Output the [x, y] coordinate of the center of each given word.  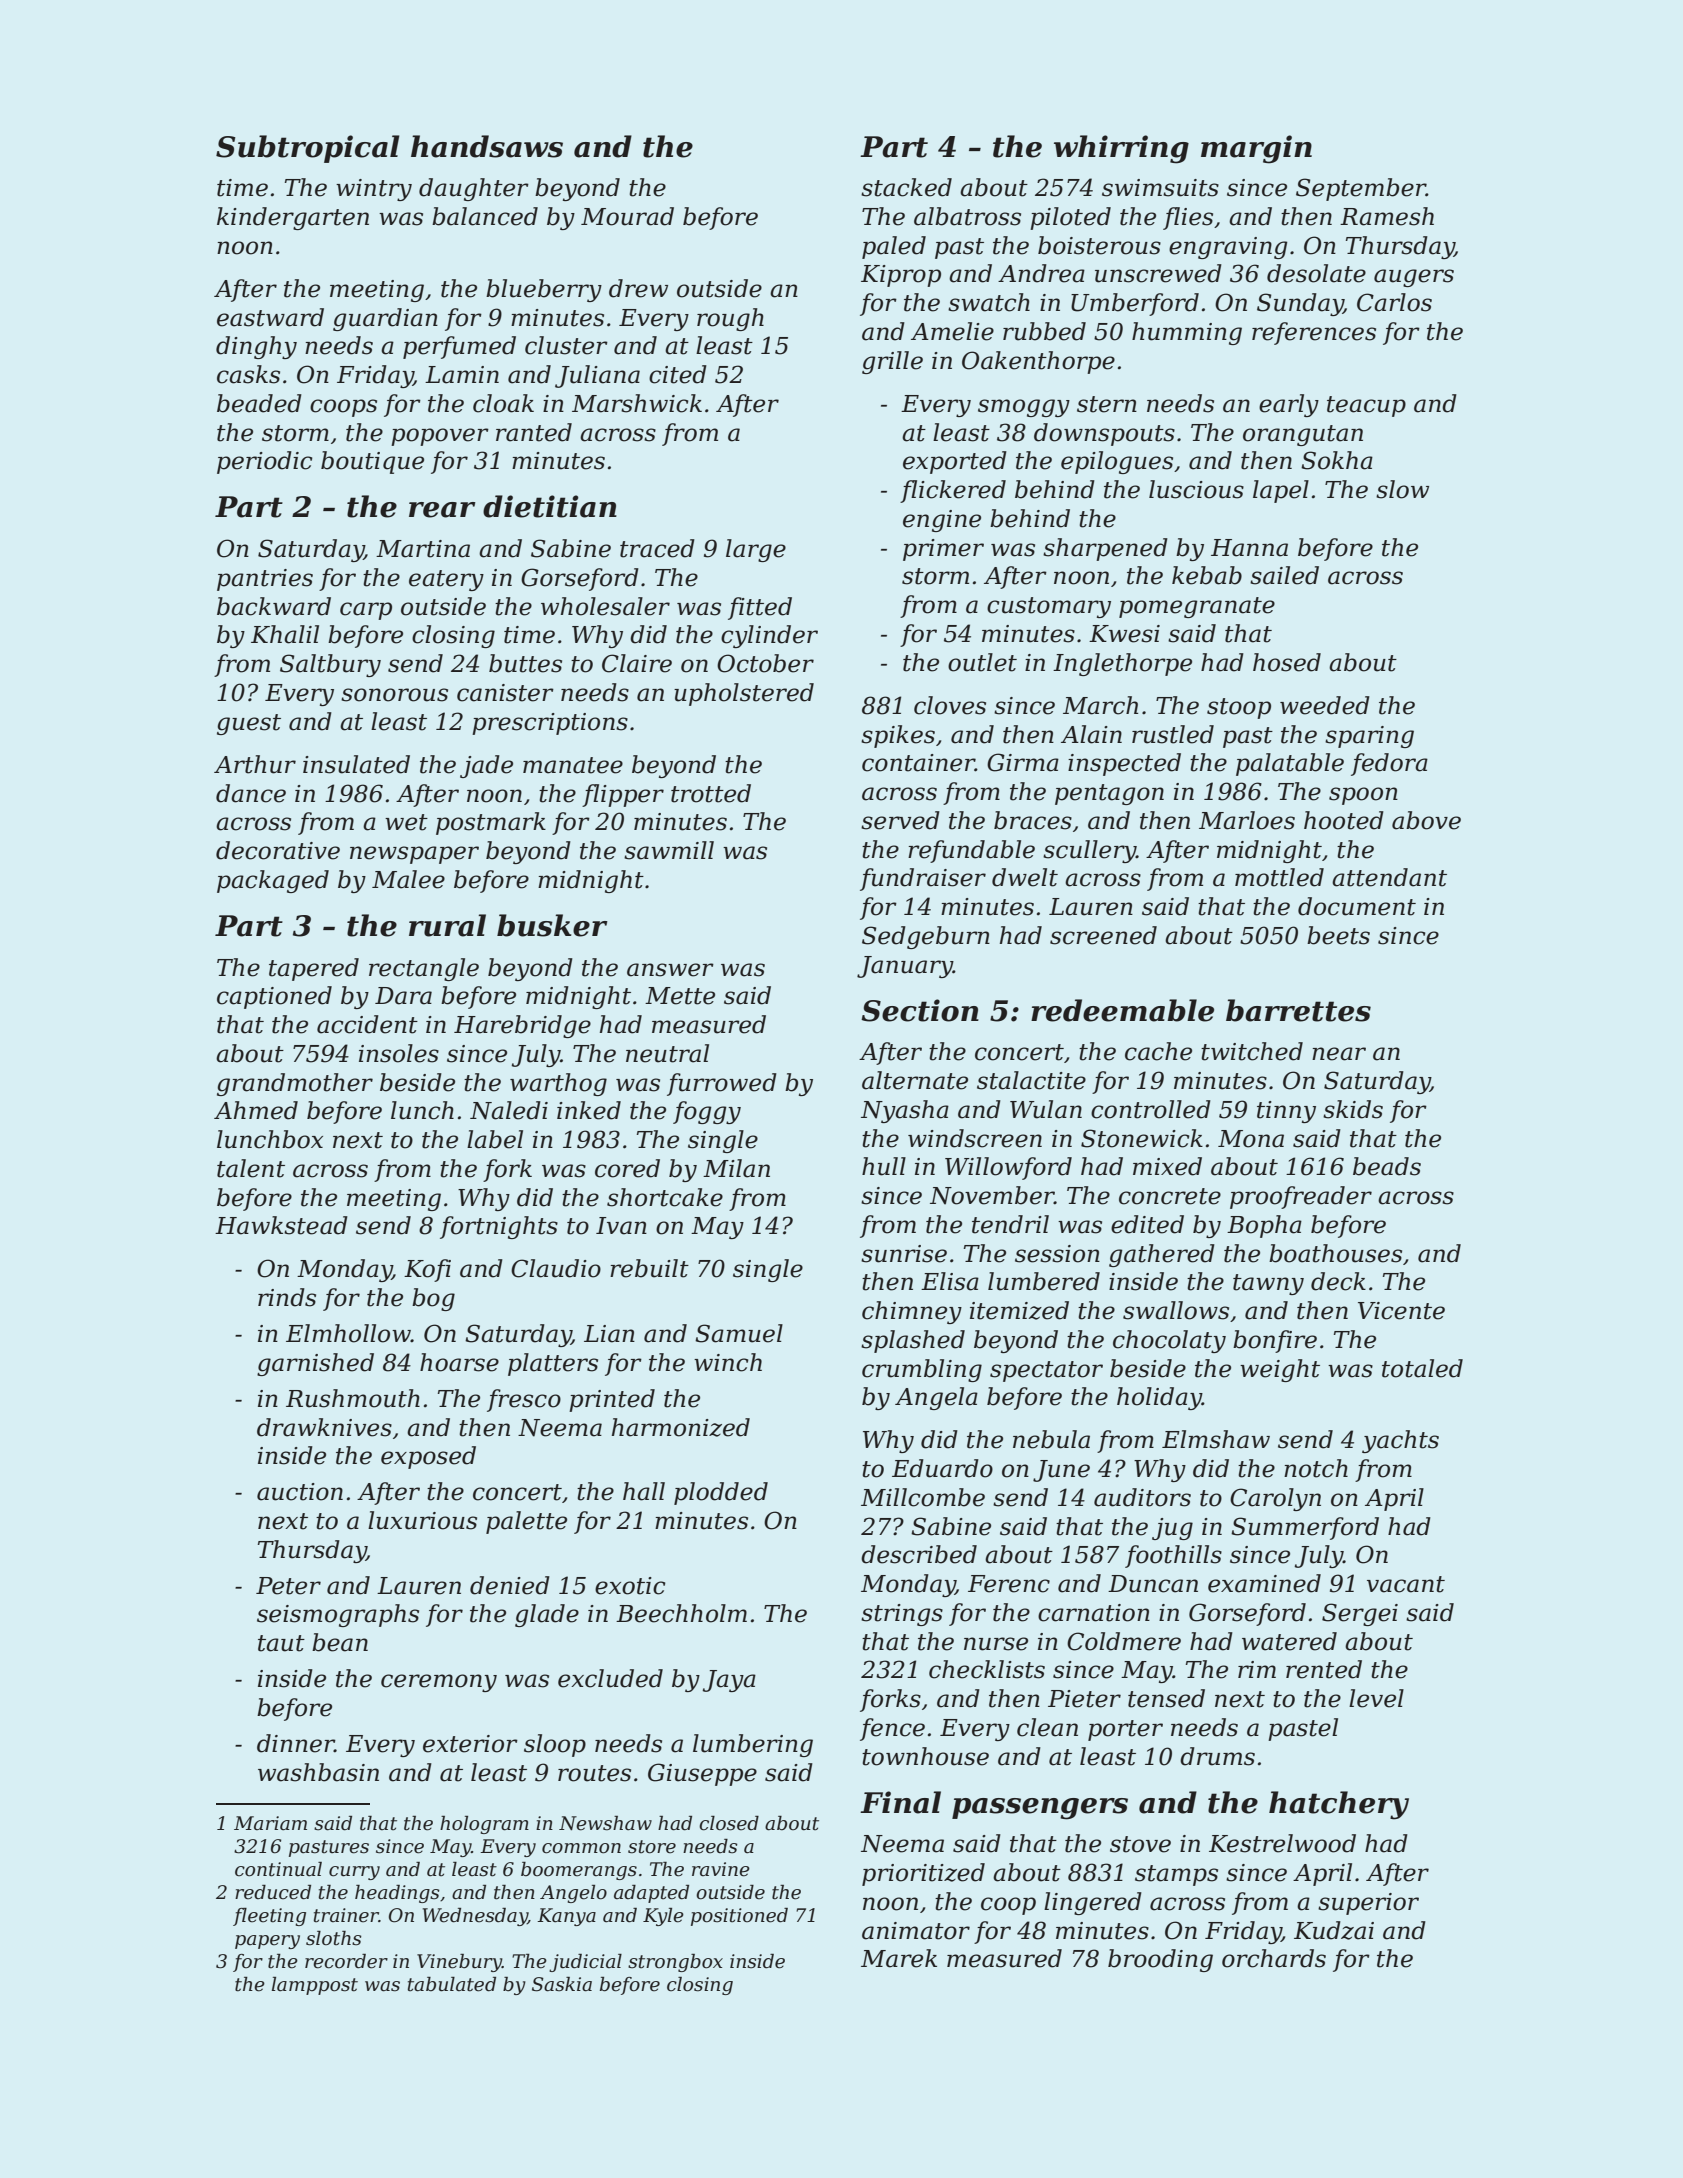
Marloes [1247, 820]
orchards [1274, 1958]
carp [366, 611]
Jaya [729, 1681]
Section [920, 1010]
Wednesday [475, 1917]
